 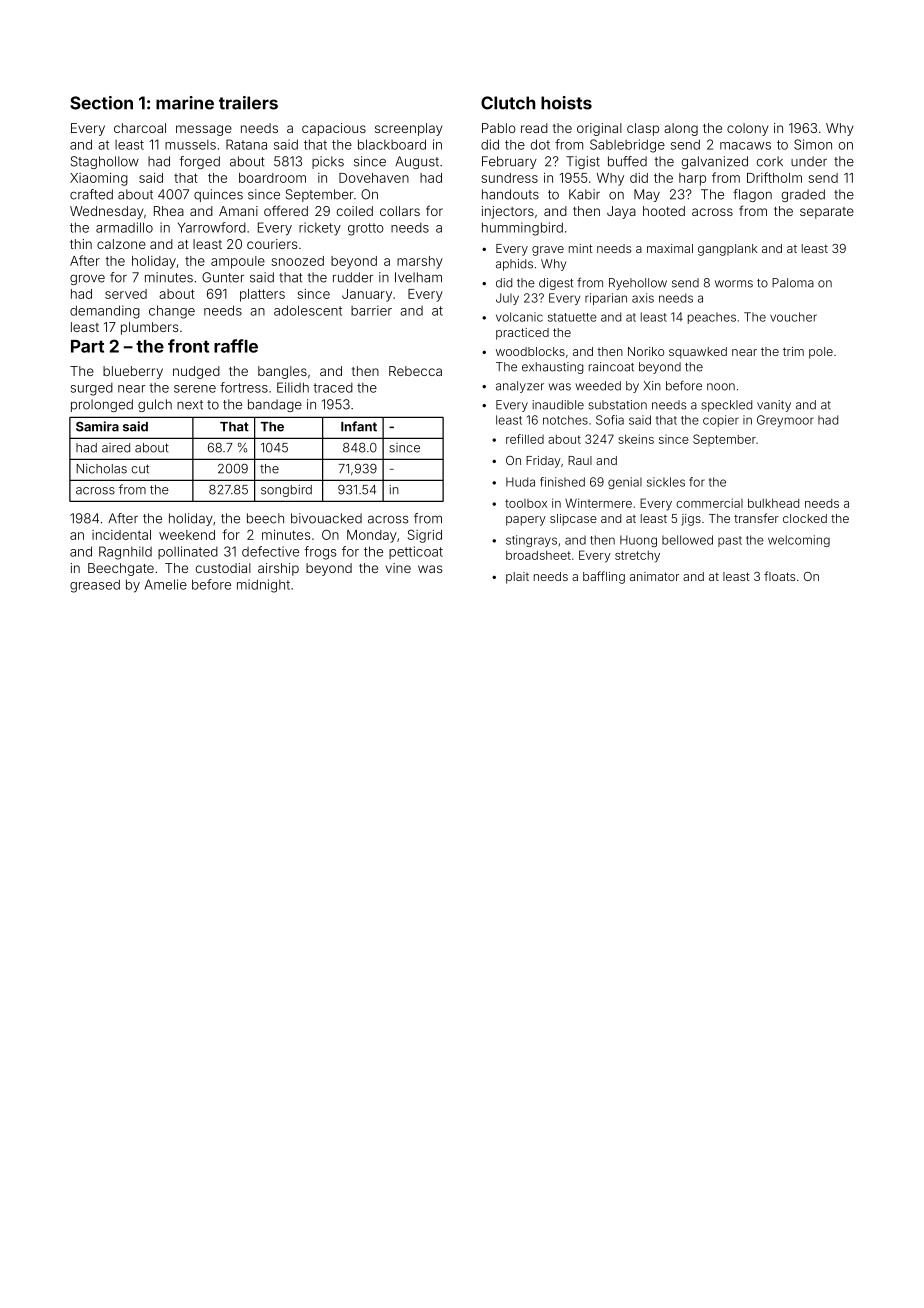 I want to click on plait, so click(x=517, y=578).
